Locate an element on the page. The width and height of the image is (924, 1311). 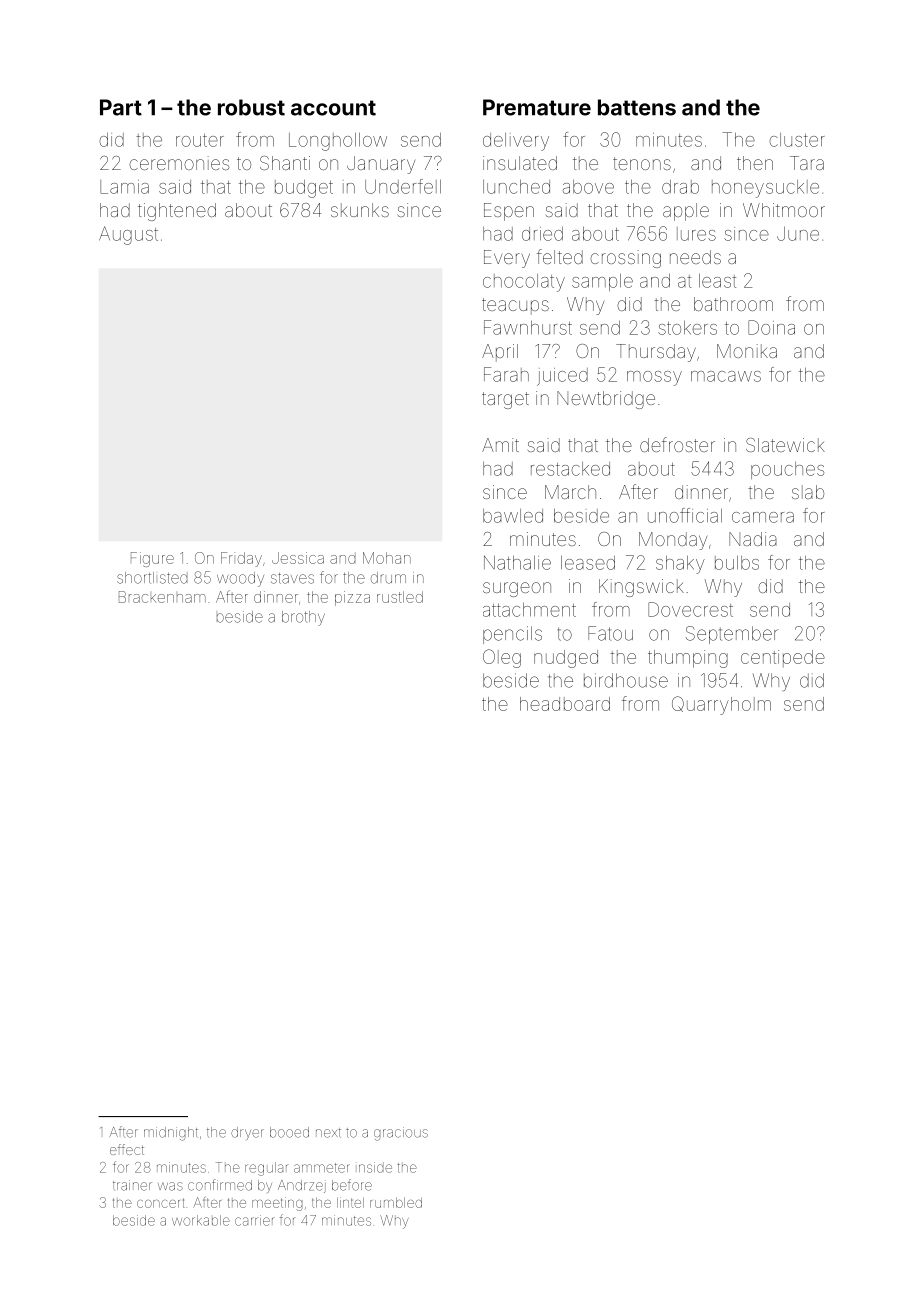
pizza is located at coordinates (352, 598).
